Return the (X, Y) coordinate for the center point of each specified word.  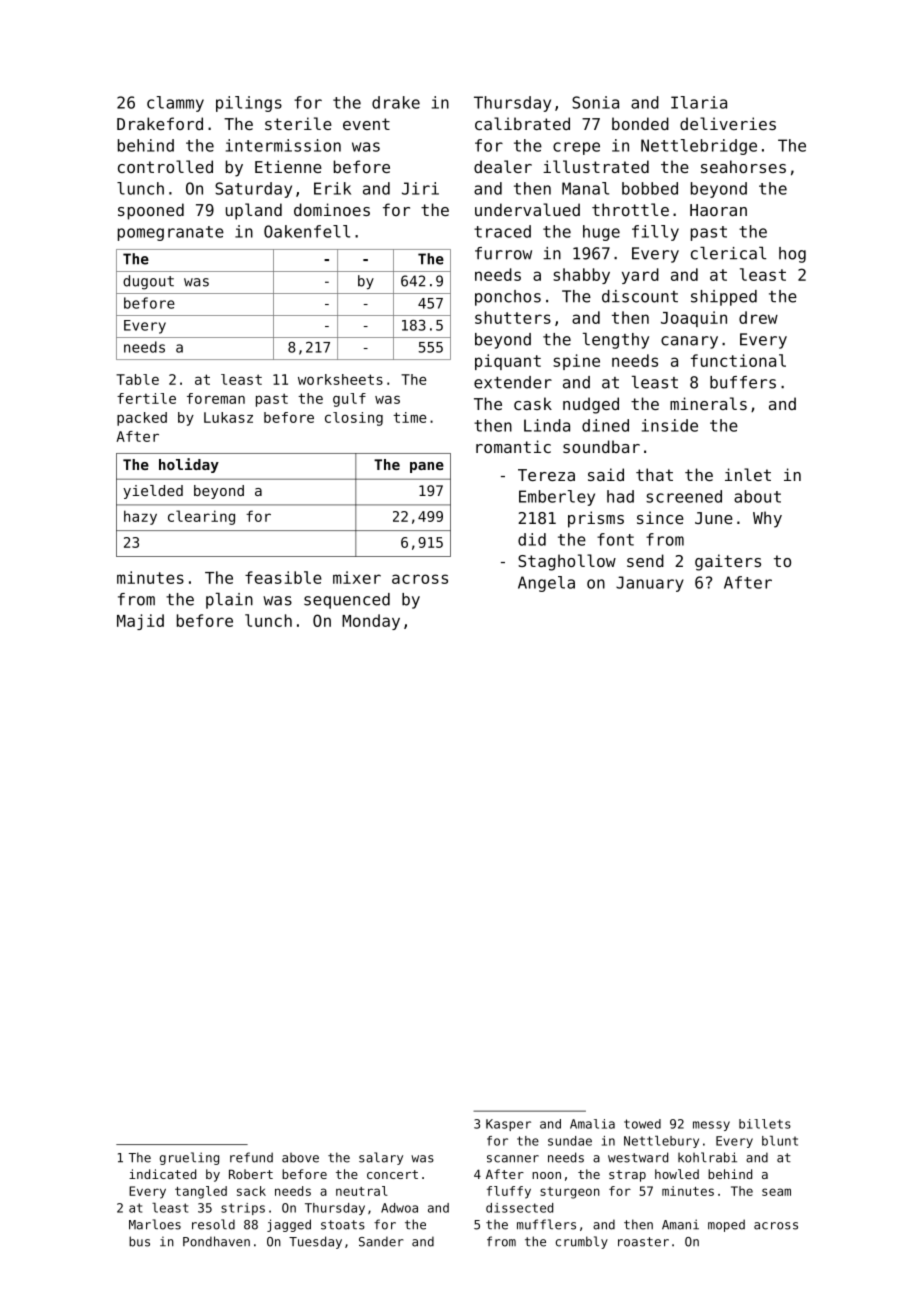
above (300, 1158)
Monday (371, 622)
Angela (546, 584)
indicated (162, 1174)
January (650, 584)
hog (792, 255)
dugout (148, 282)
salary (381, 1158)
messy (711, 1126)
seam (776, 1192)
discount (640, 296)
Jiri (420, 188)
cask (533, 403)
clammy (175, 104)
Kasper (508, 1125)
